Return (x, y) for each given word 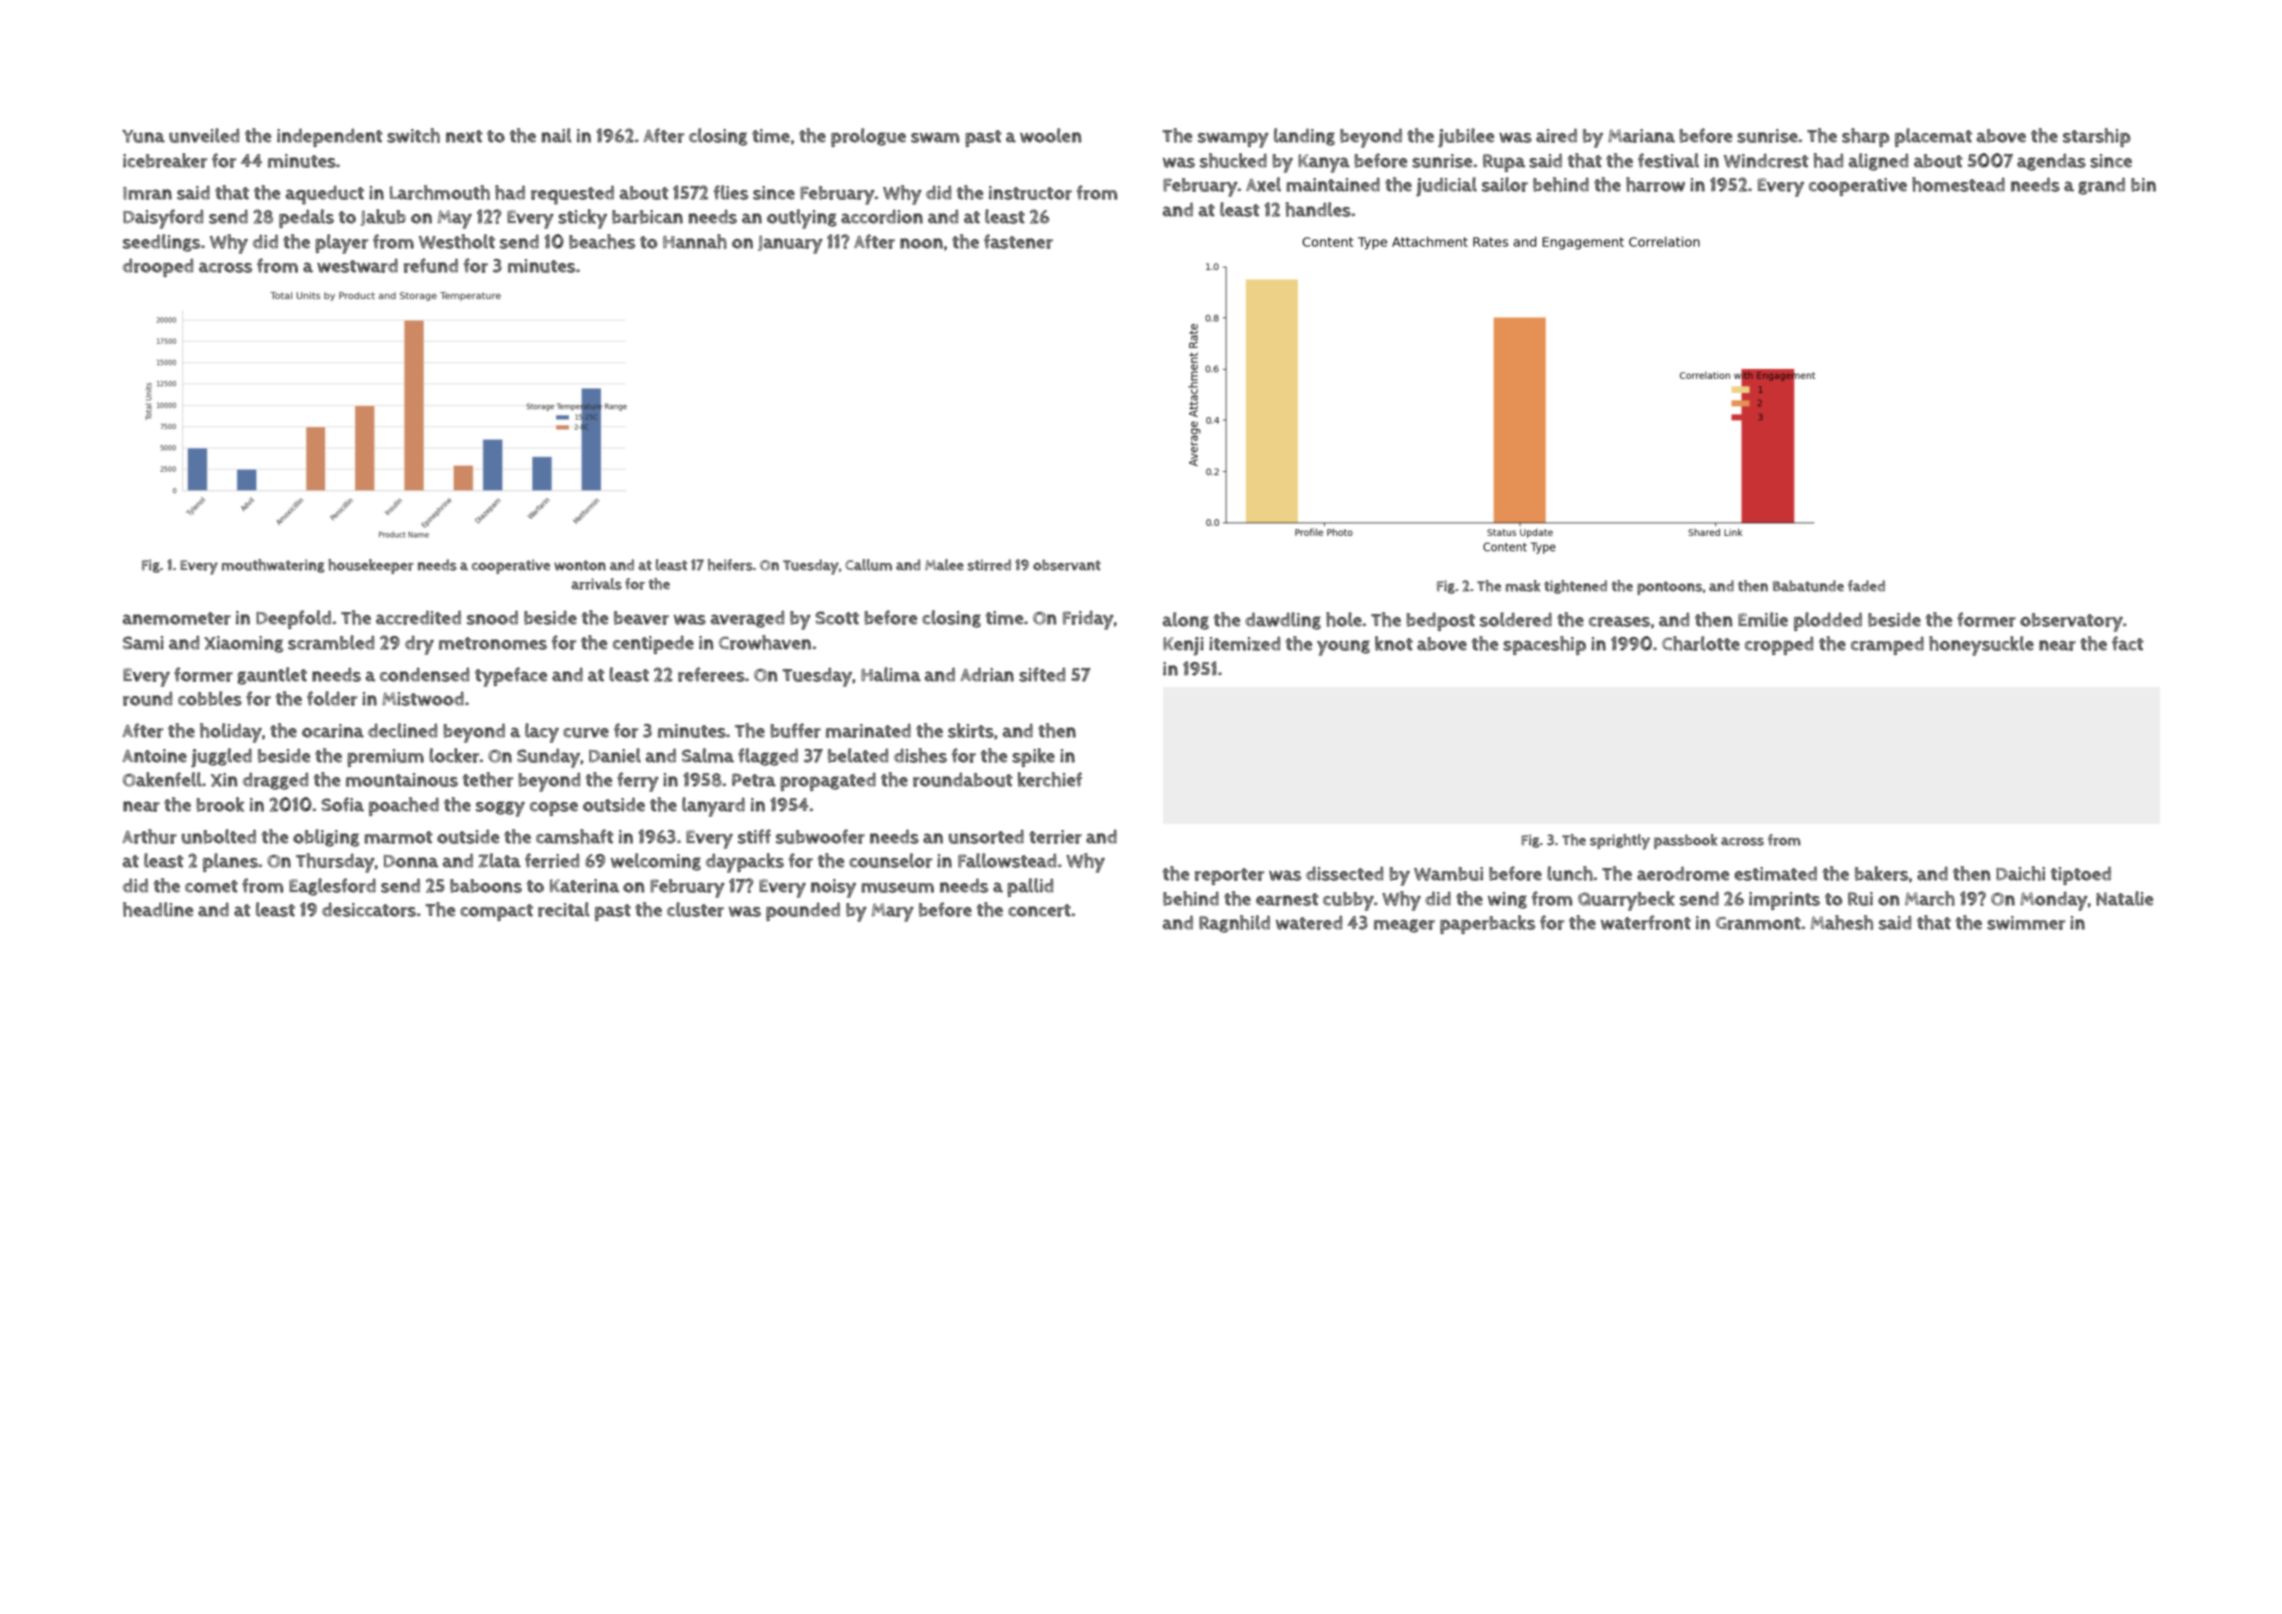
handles (1318, 209)
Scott (837, 618)
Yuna (143, 136)
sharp (1866, 137)
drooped (158, 268)
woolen (1051, 135)
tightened (1575, 587)
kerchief (1050, 779)
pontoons (1669, 588)
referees (711, 674)
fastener (1018, 241)
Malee (944, 565)
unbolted (219, 836)
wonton (580, 565)
